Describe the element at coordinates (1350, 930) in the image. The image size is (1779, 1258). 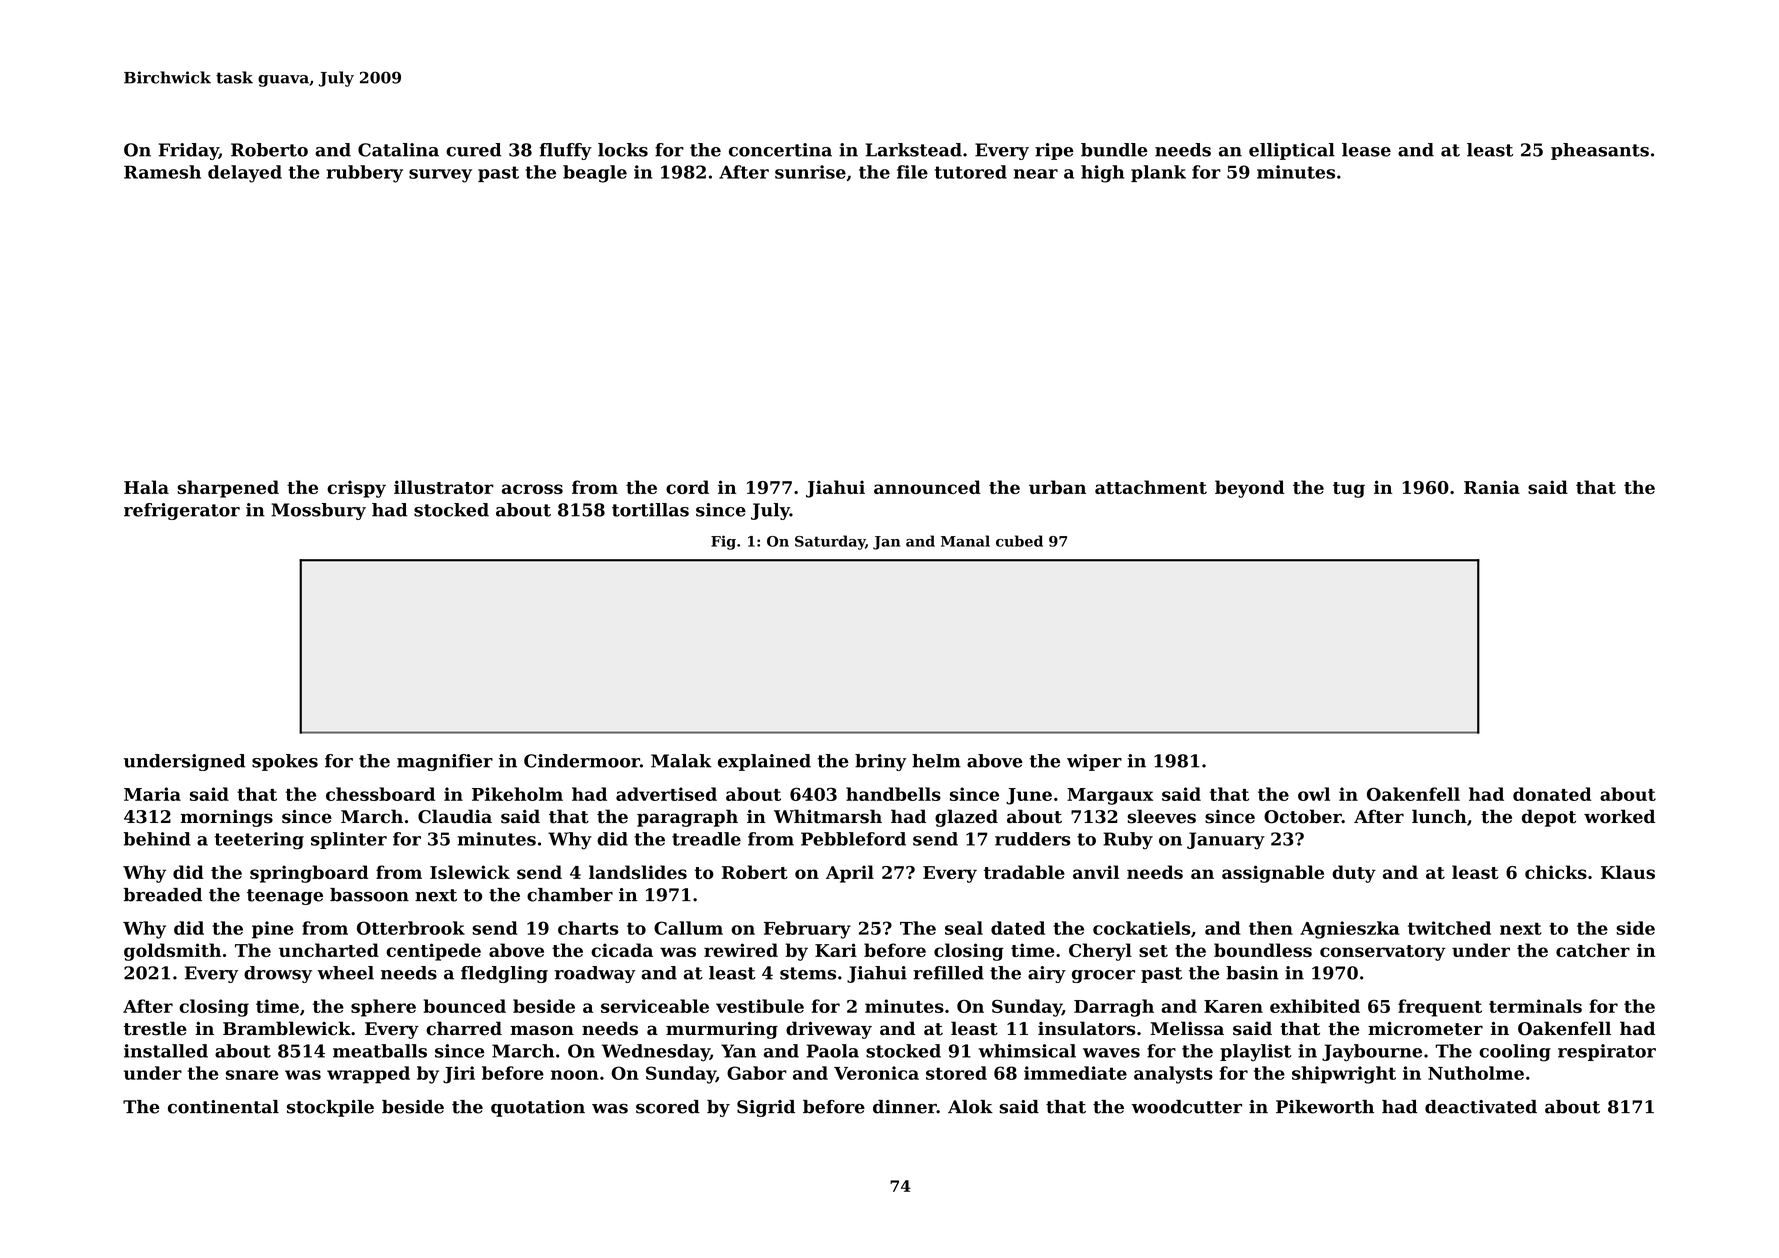
I see `Agnieszka` at that location.
